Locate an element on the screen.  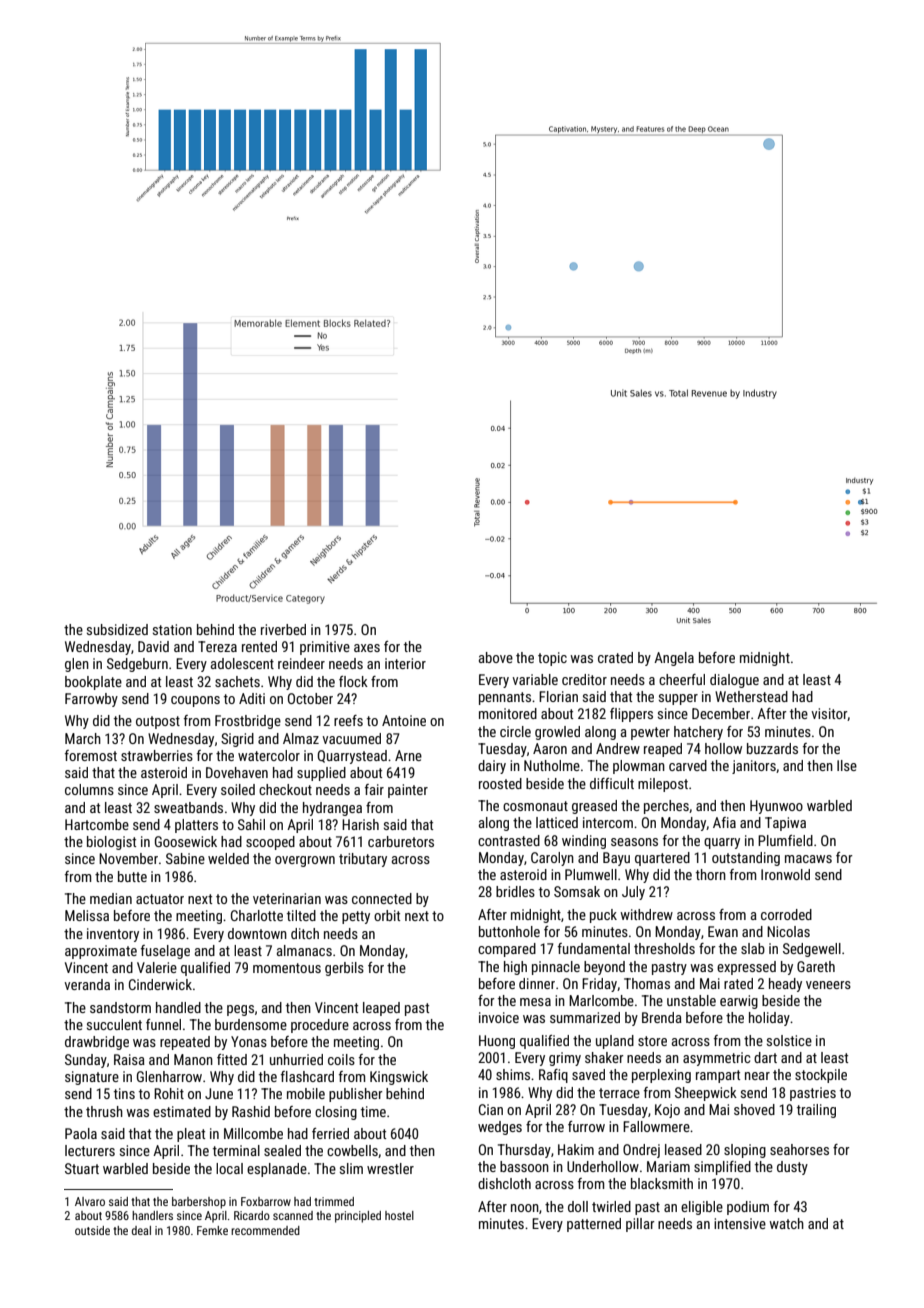
Gareth is located at coordinates (816, 966).
